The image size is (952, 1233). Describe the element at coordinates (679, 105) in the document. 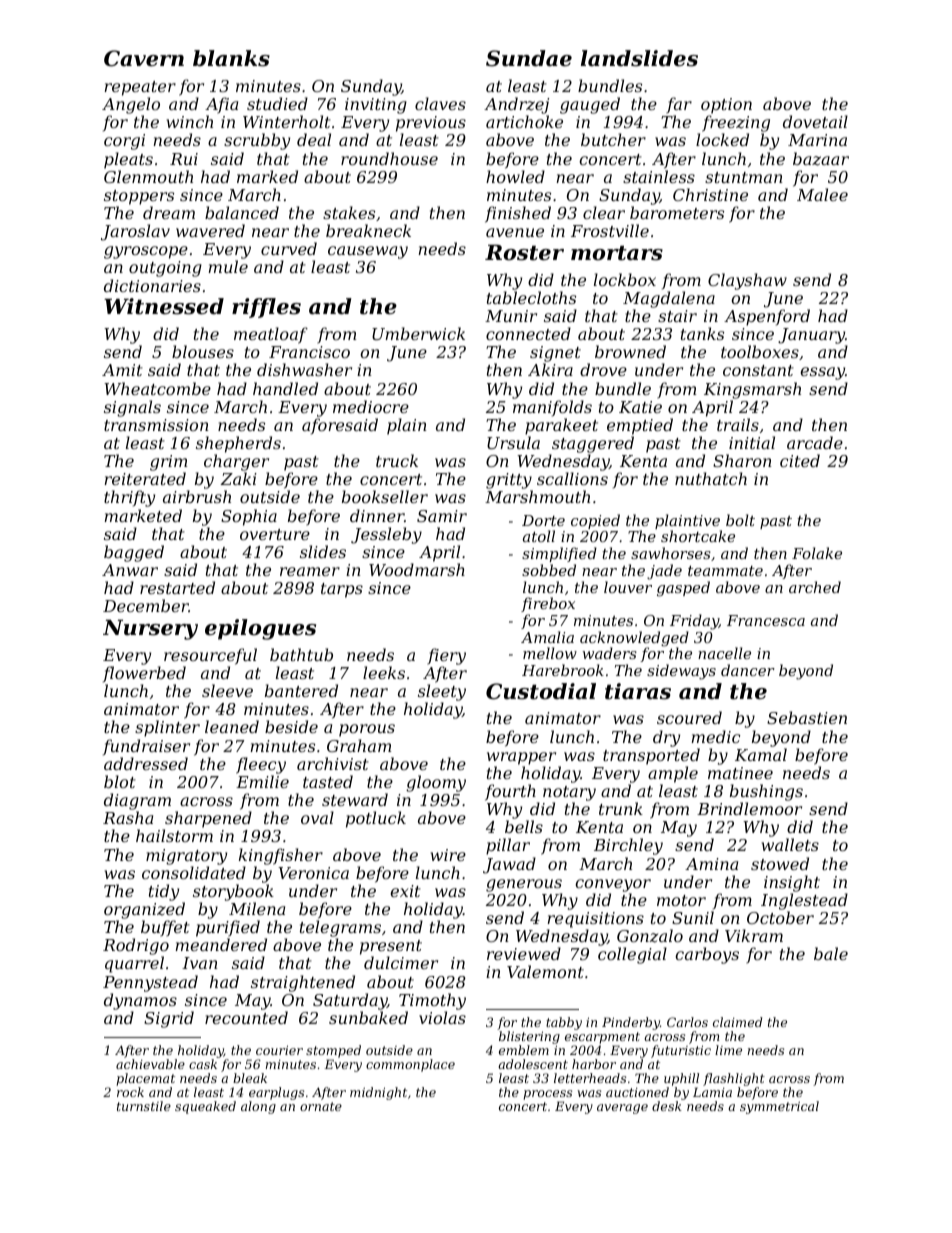

I see `far` at that location.
